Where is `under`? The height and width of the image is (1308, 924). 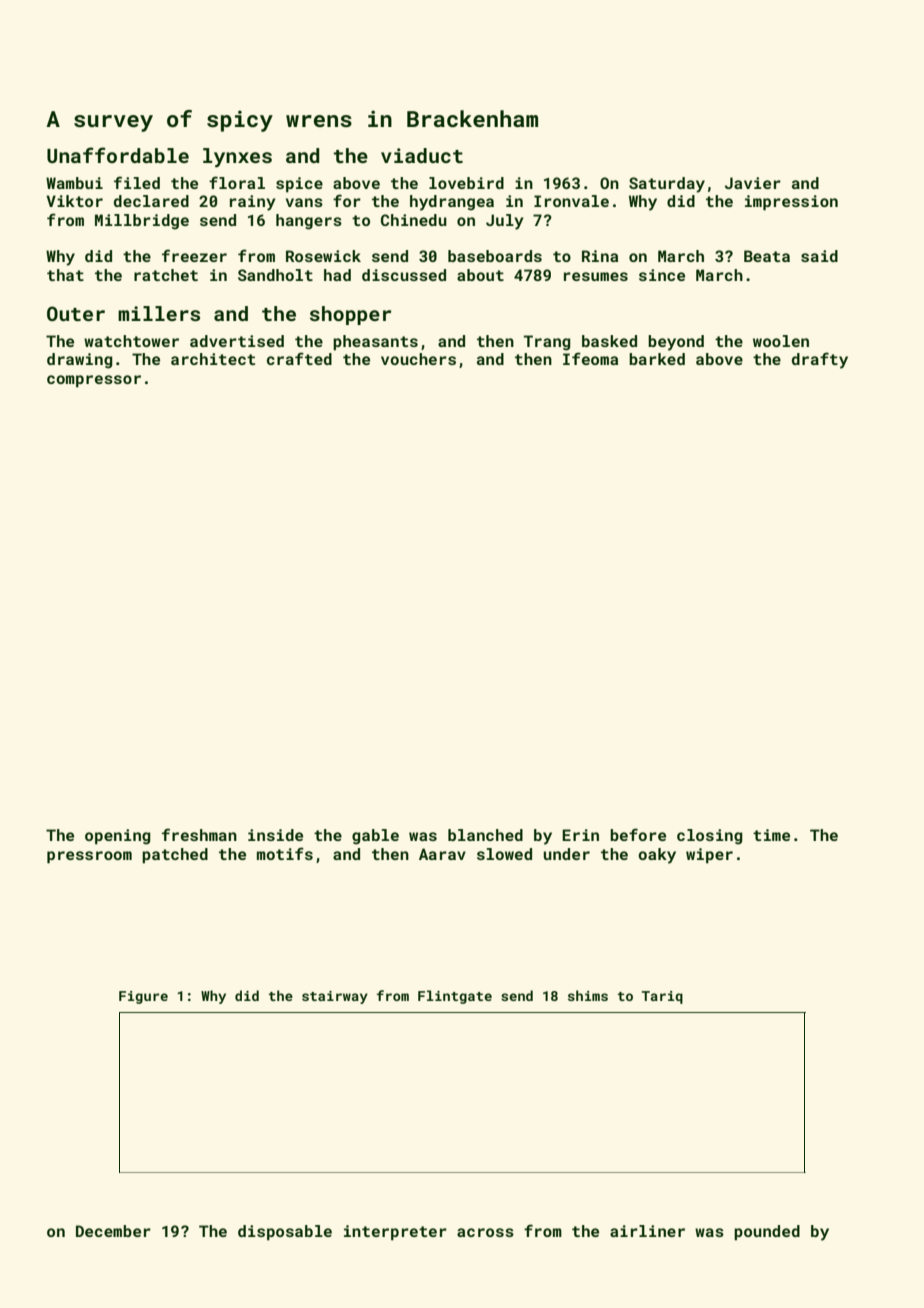
under is located at coordinates (566, 854).
